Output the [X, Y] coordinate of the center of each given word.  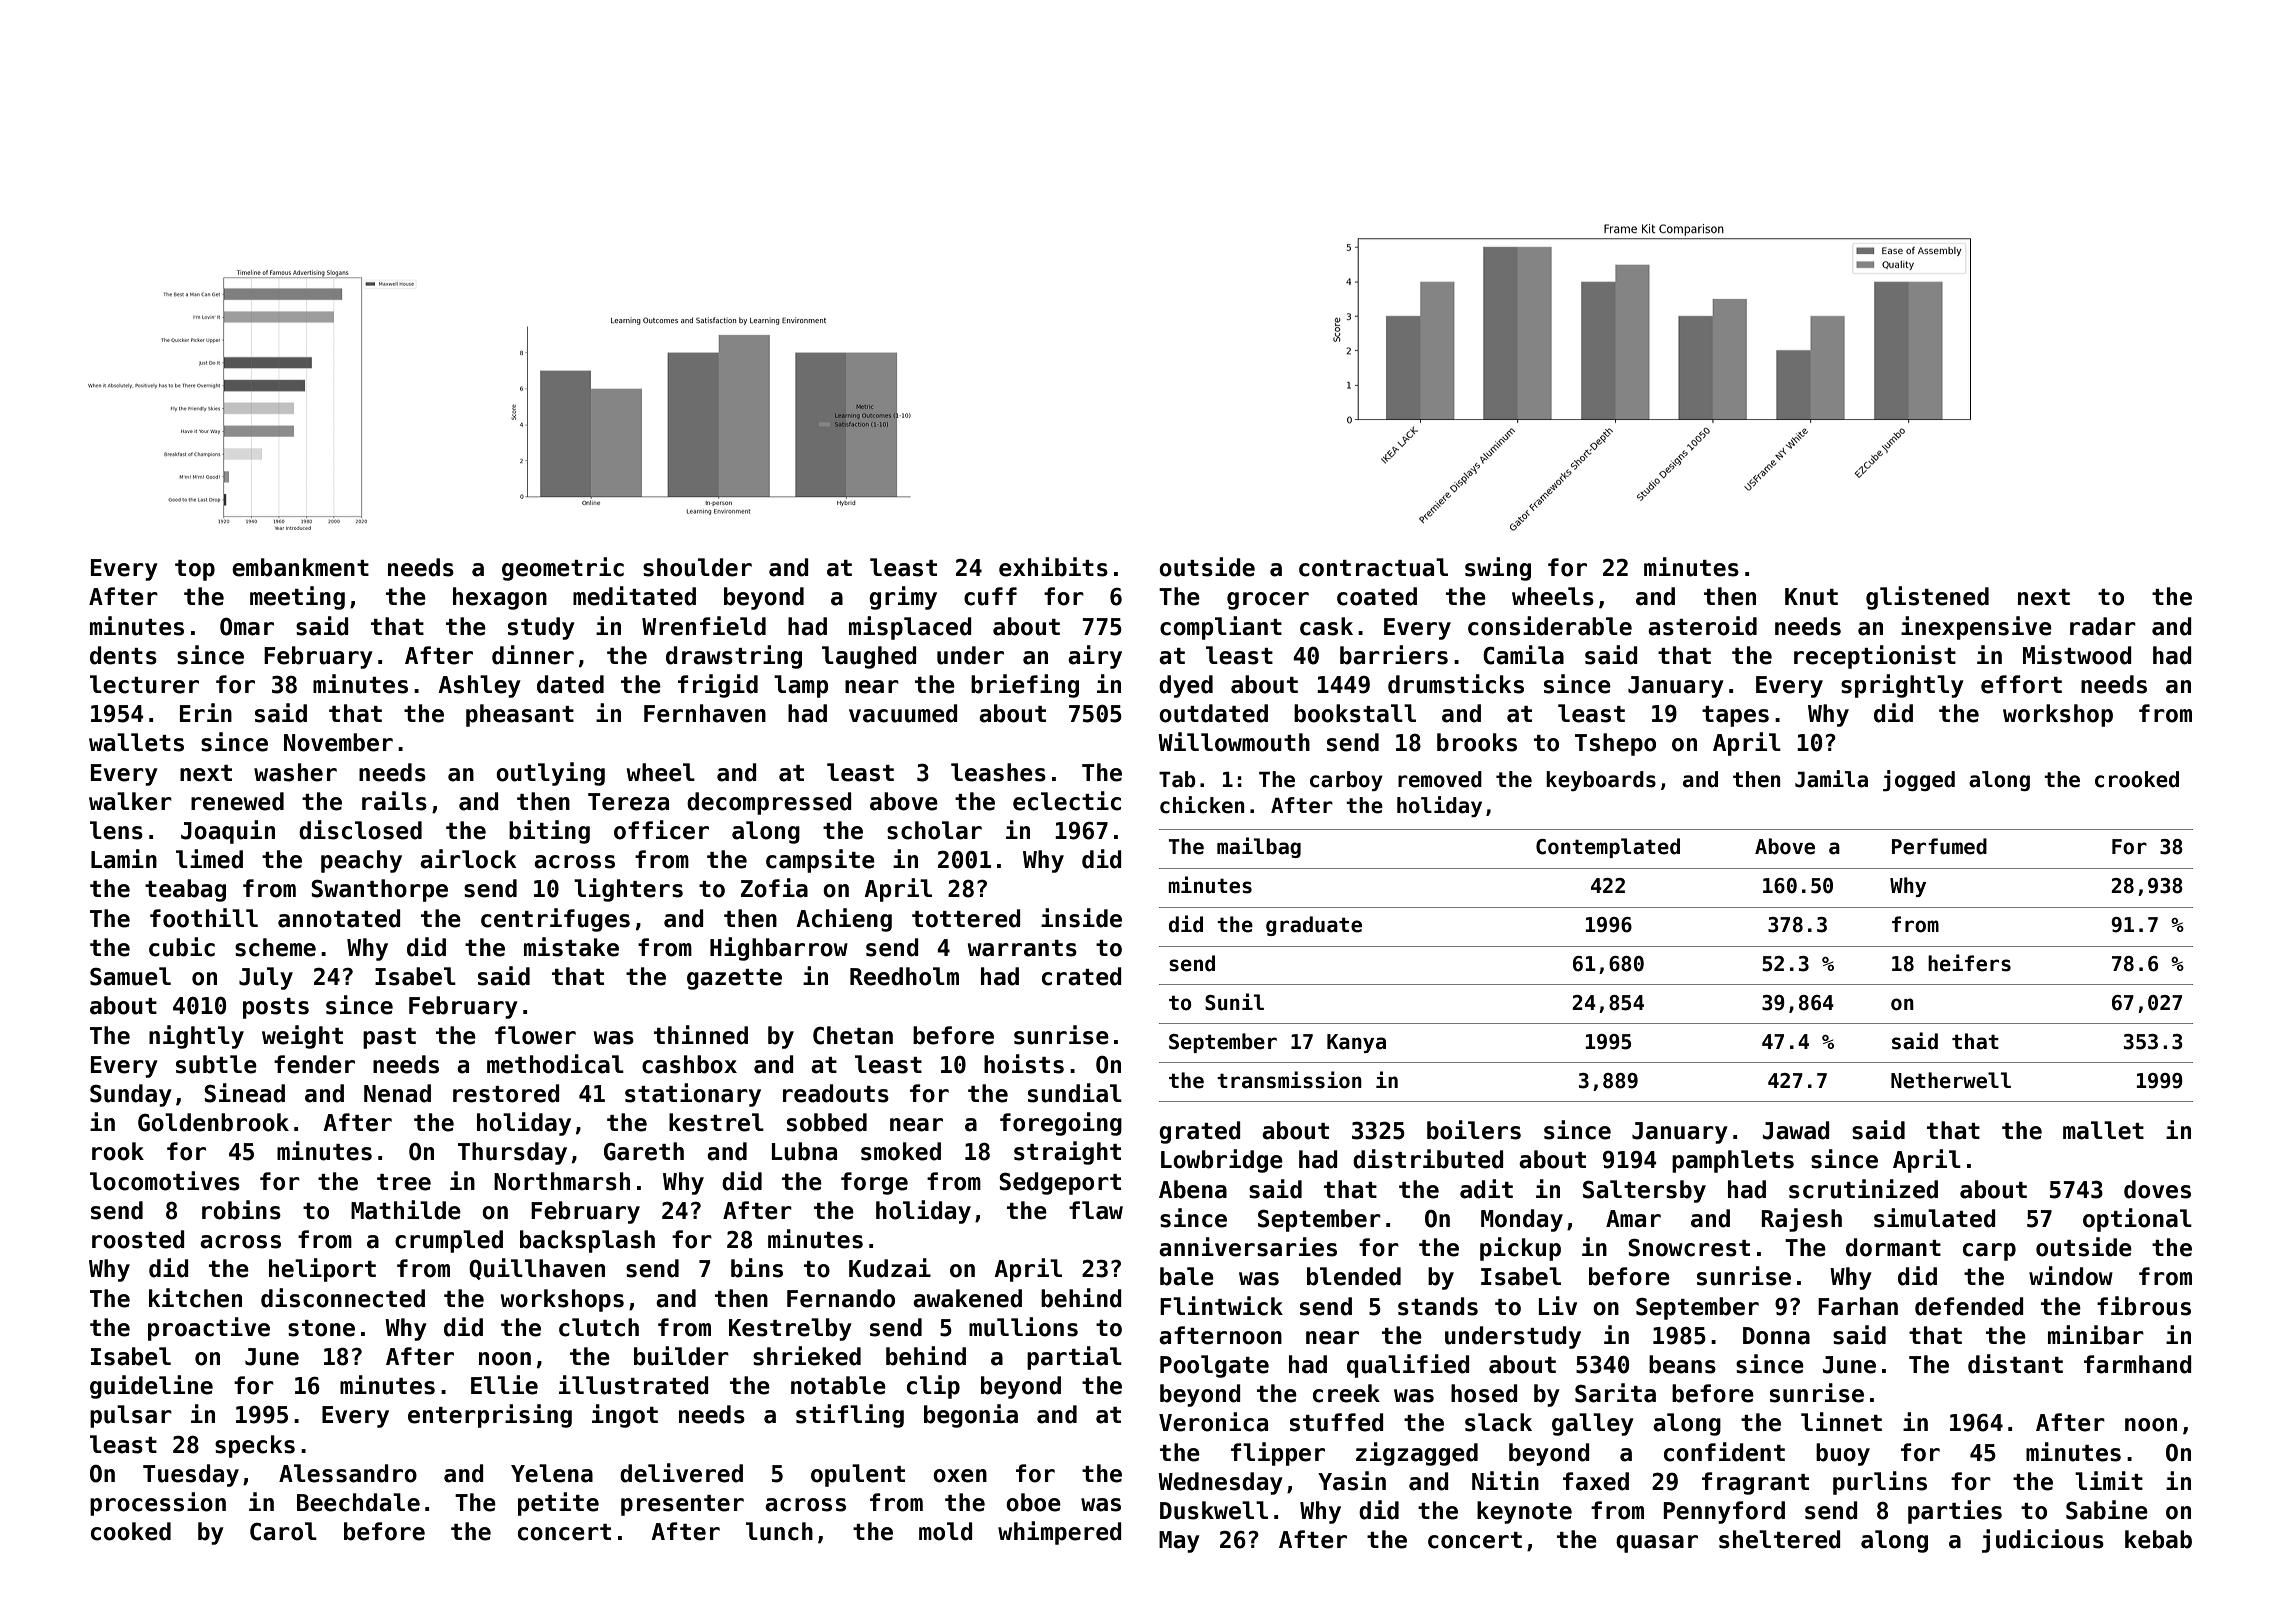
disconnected [343, 1298]
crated [1081, 976]
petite [558, 1504]
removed [1440, 779]
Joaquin [228, 832]
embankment [300, 567]
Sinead [244, 1093]
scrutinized [1863, 1189]
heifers [1969, 963]
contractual [1373, 567]
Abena [1193, 1189]
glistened [1927, 598]
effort [2021, 684]
